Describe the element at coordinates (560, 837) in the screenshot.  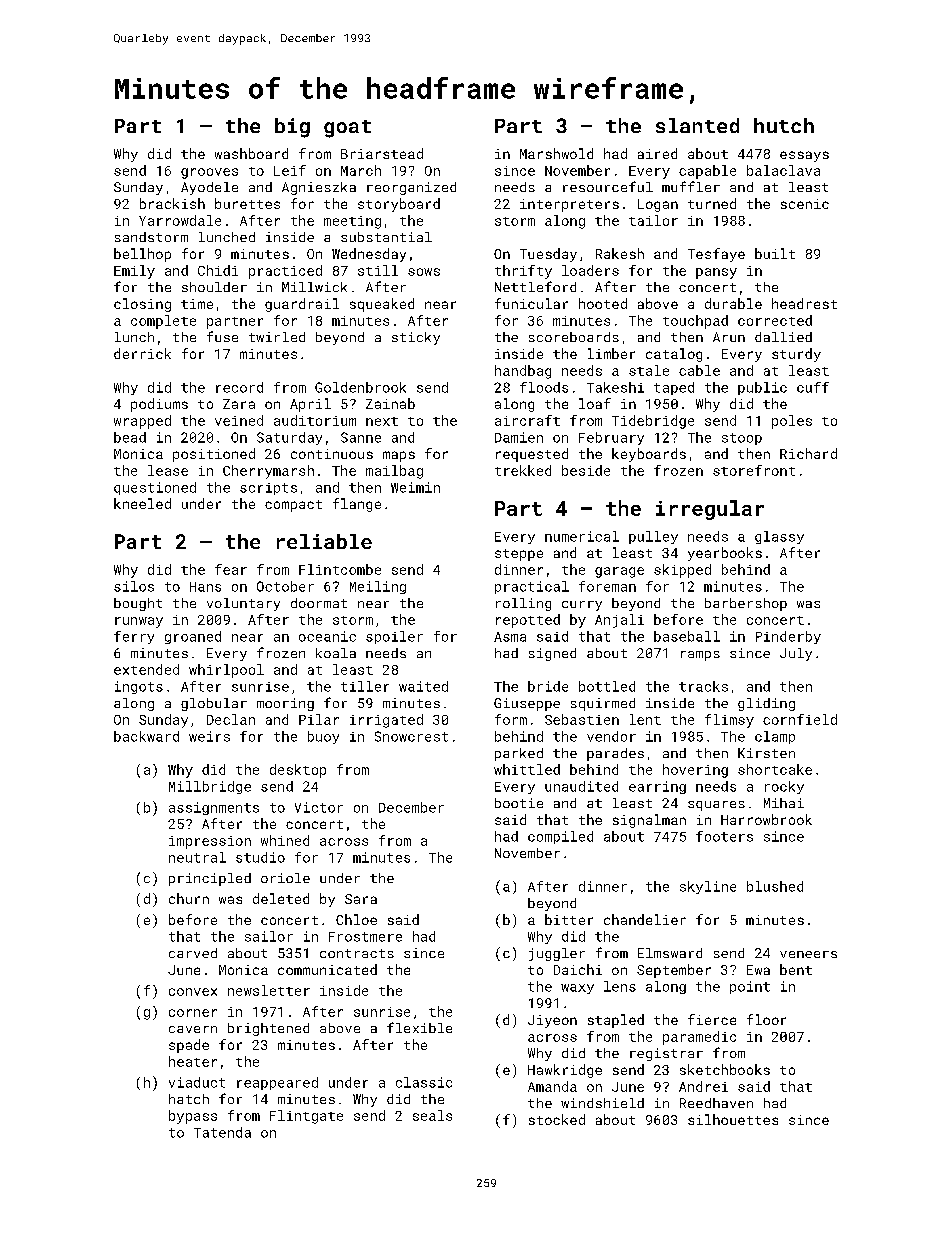
I see `compiled` at that location.
